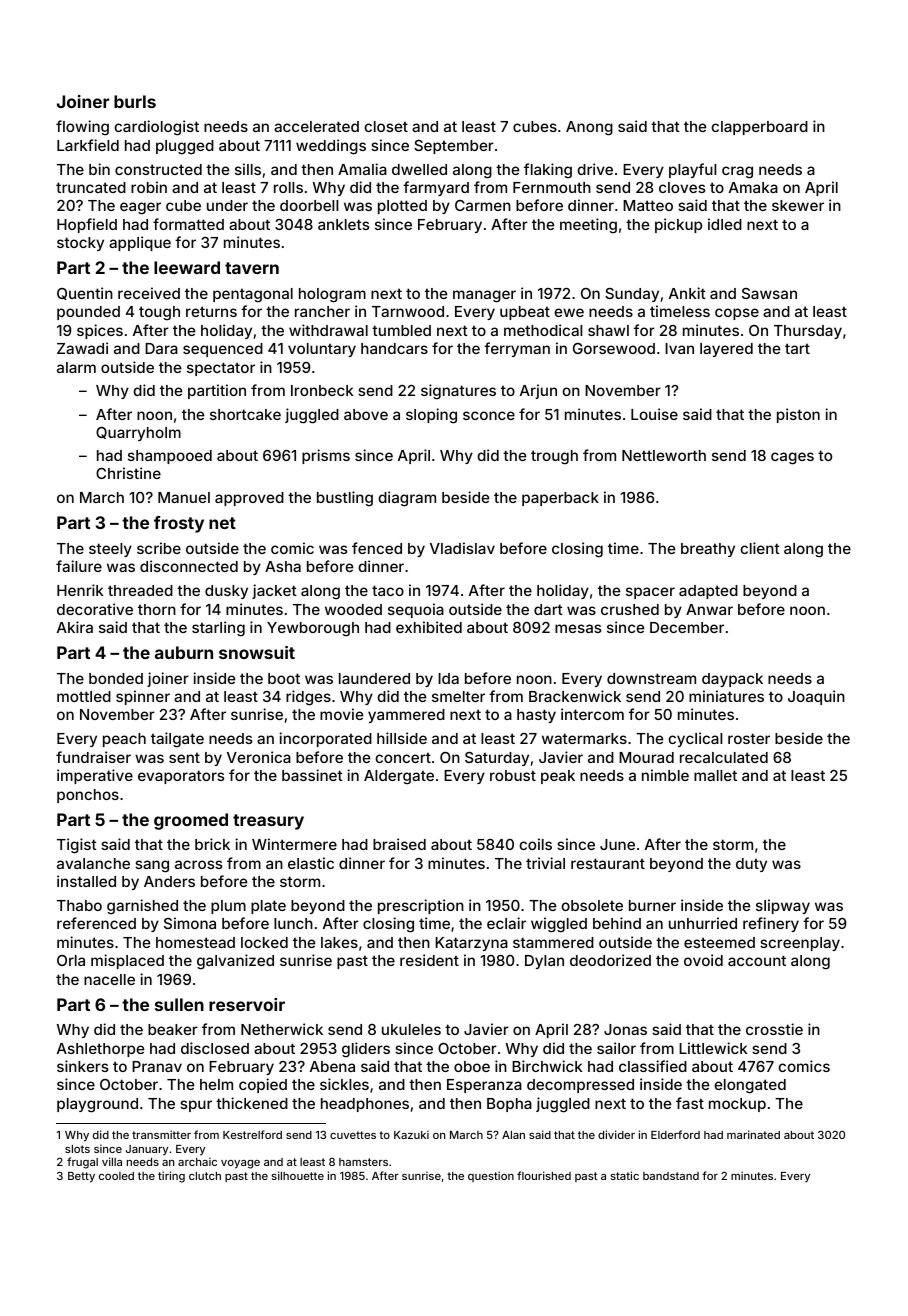  What do you see at coordinates (326, 456) in the screenshot?
I see `prisms` at bounding box center [326, 456].
